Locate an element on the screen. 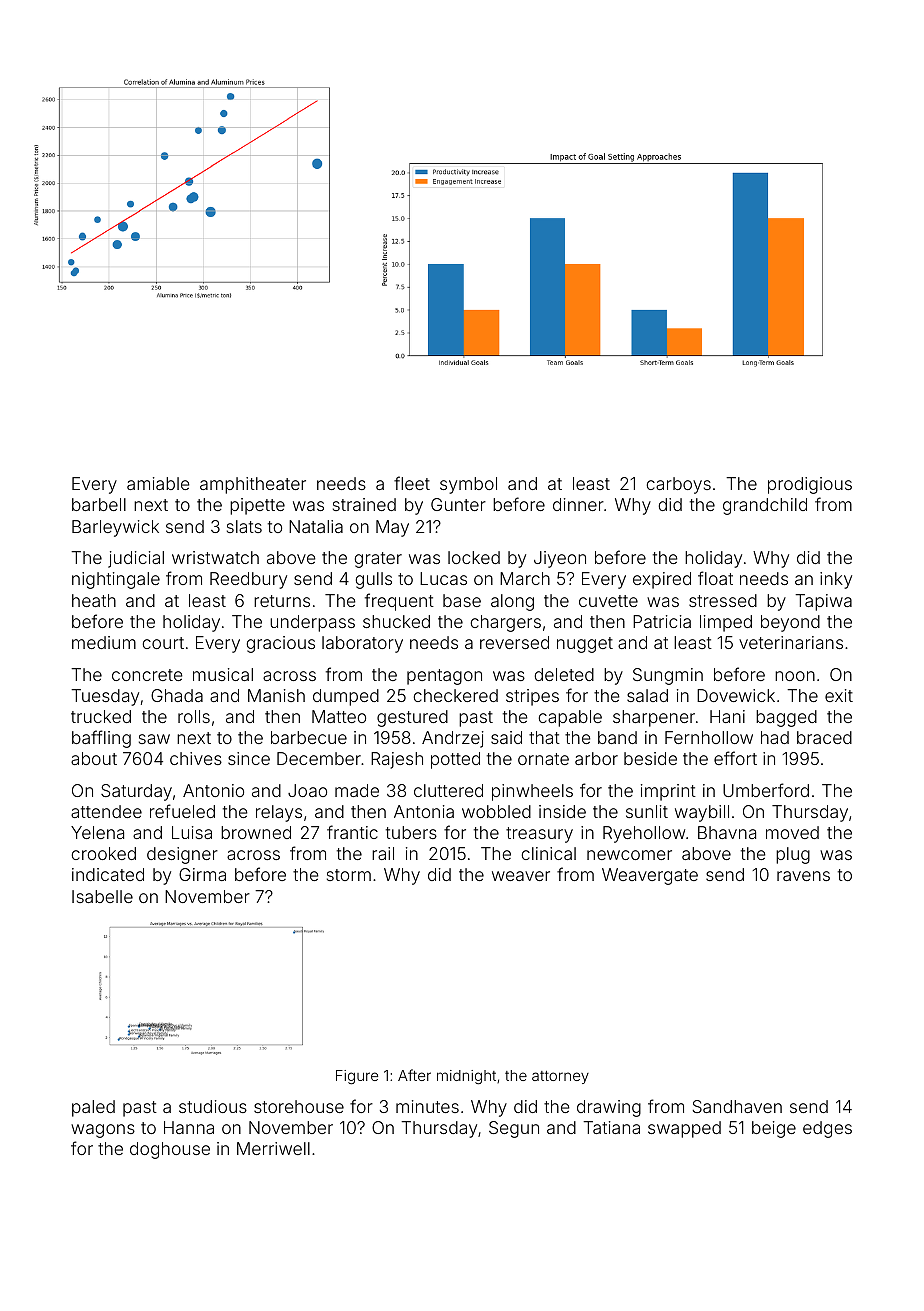 The width and height of the screenshot is (924, 1311). carboys is located at coordinates (678, 485).
